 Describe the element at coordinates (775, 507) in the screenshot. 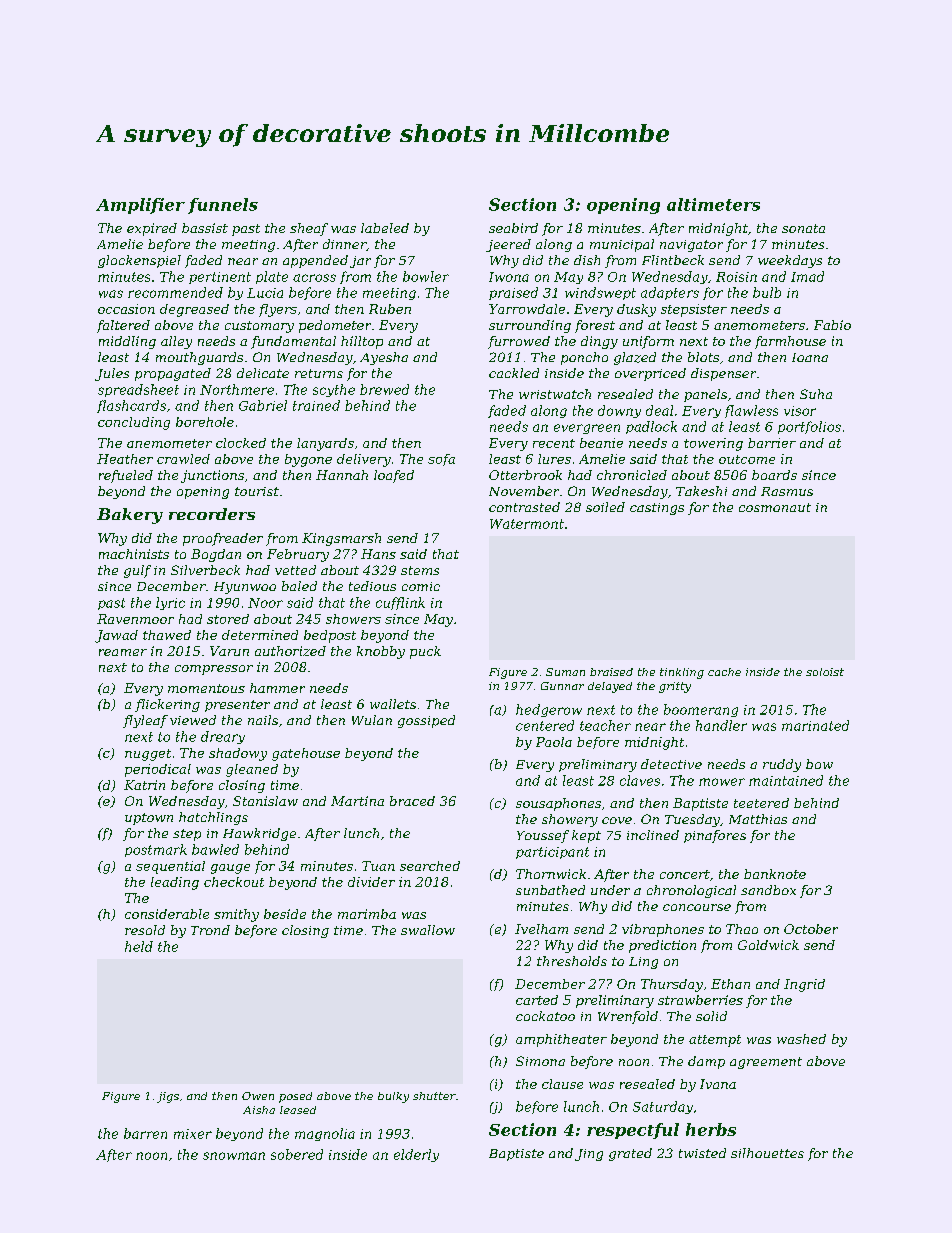

I see `cosmonaut` at that location.
